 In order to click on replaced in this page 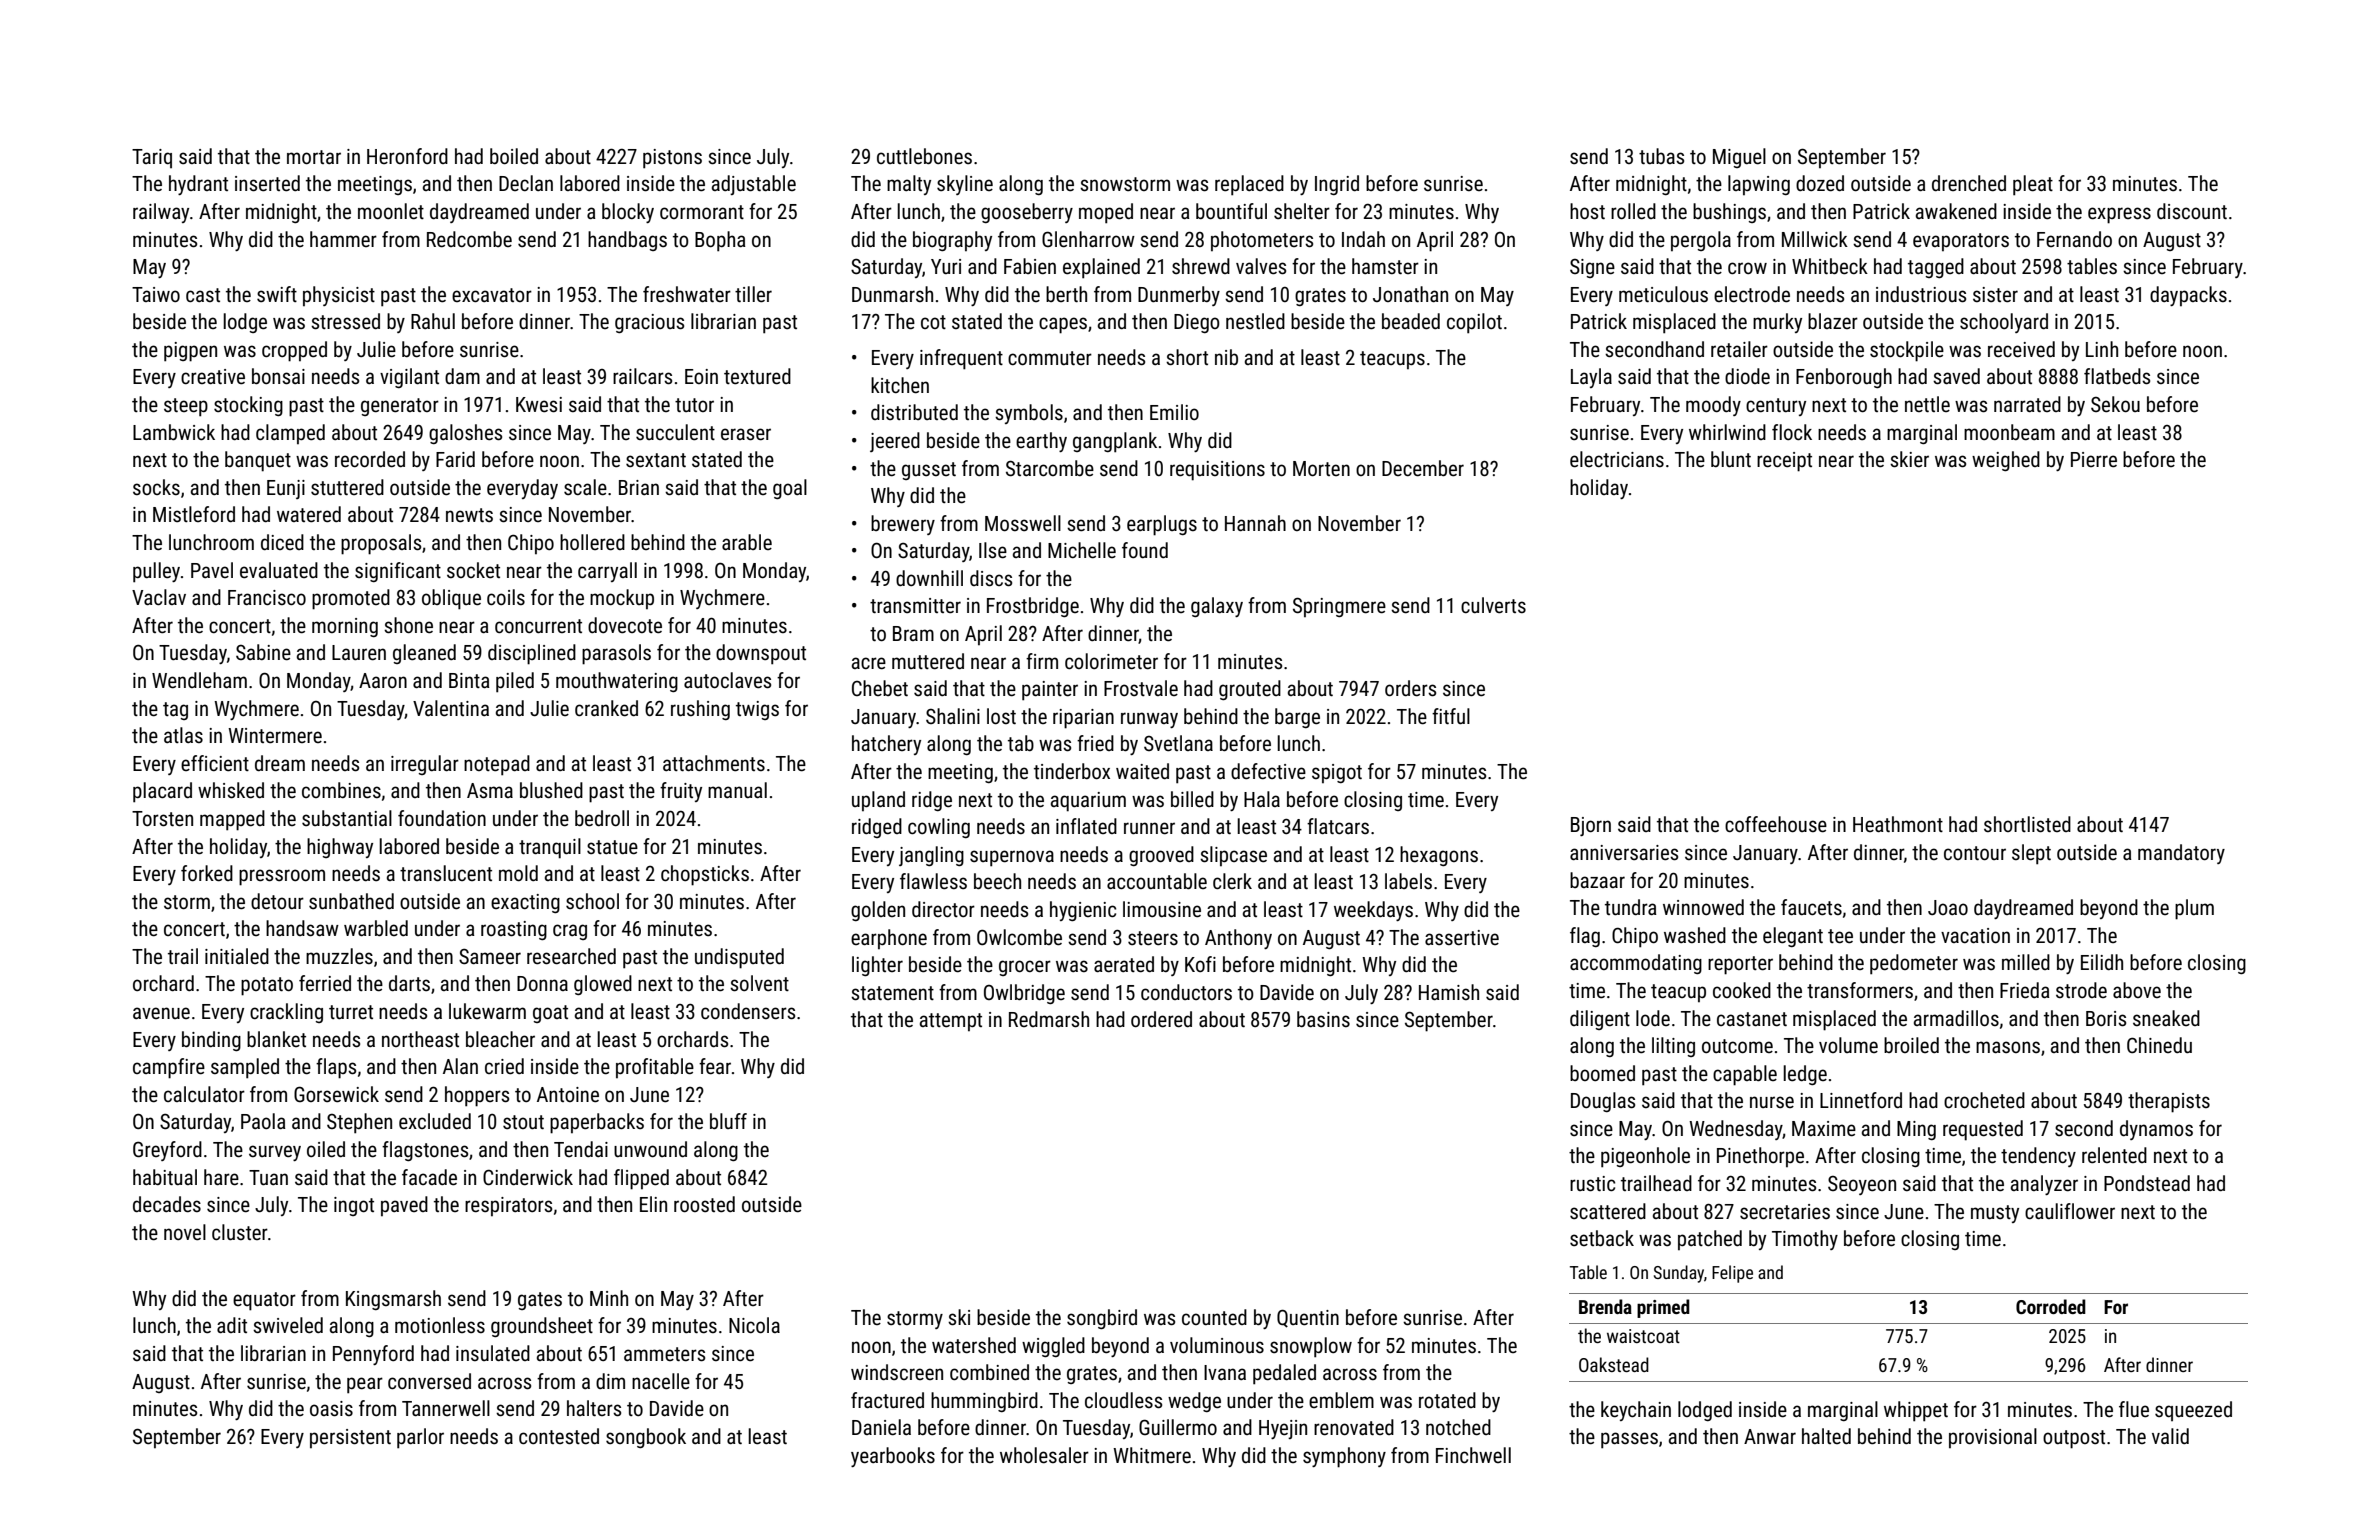, I will do `click(1249, 185)`.
